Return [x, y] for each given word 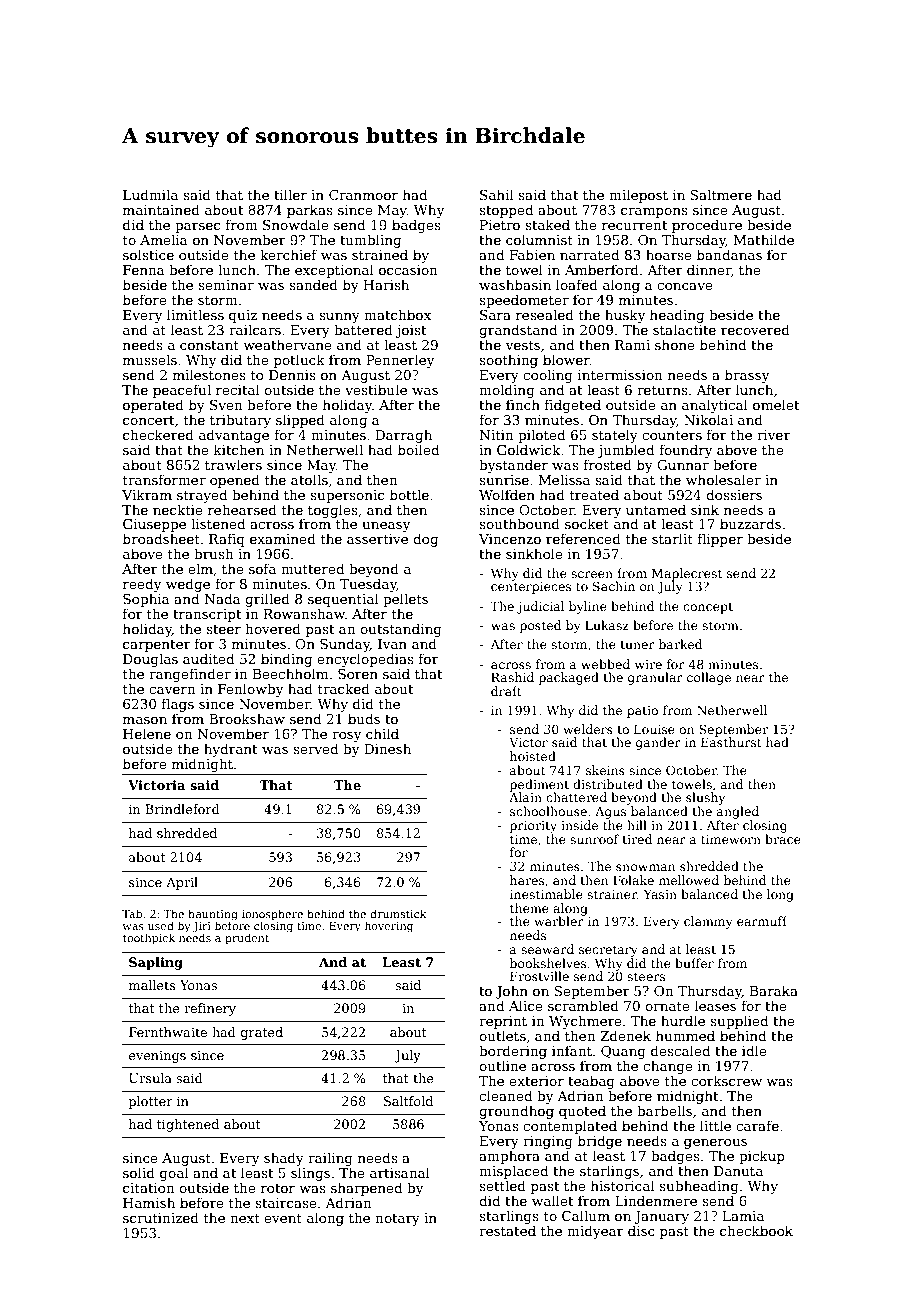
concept [708, 608]
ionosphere [272, 915]
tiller [290, 194]
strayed [202, 496]
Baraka [774, 990]
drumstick [398, 913]
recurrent [634, 225]
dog [425, 540]
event [283, 1218]
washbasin [515, 284]
